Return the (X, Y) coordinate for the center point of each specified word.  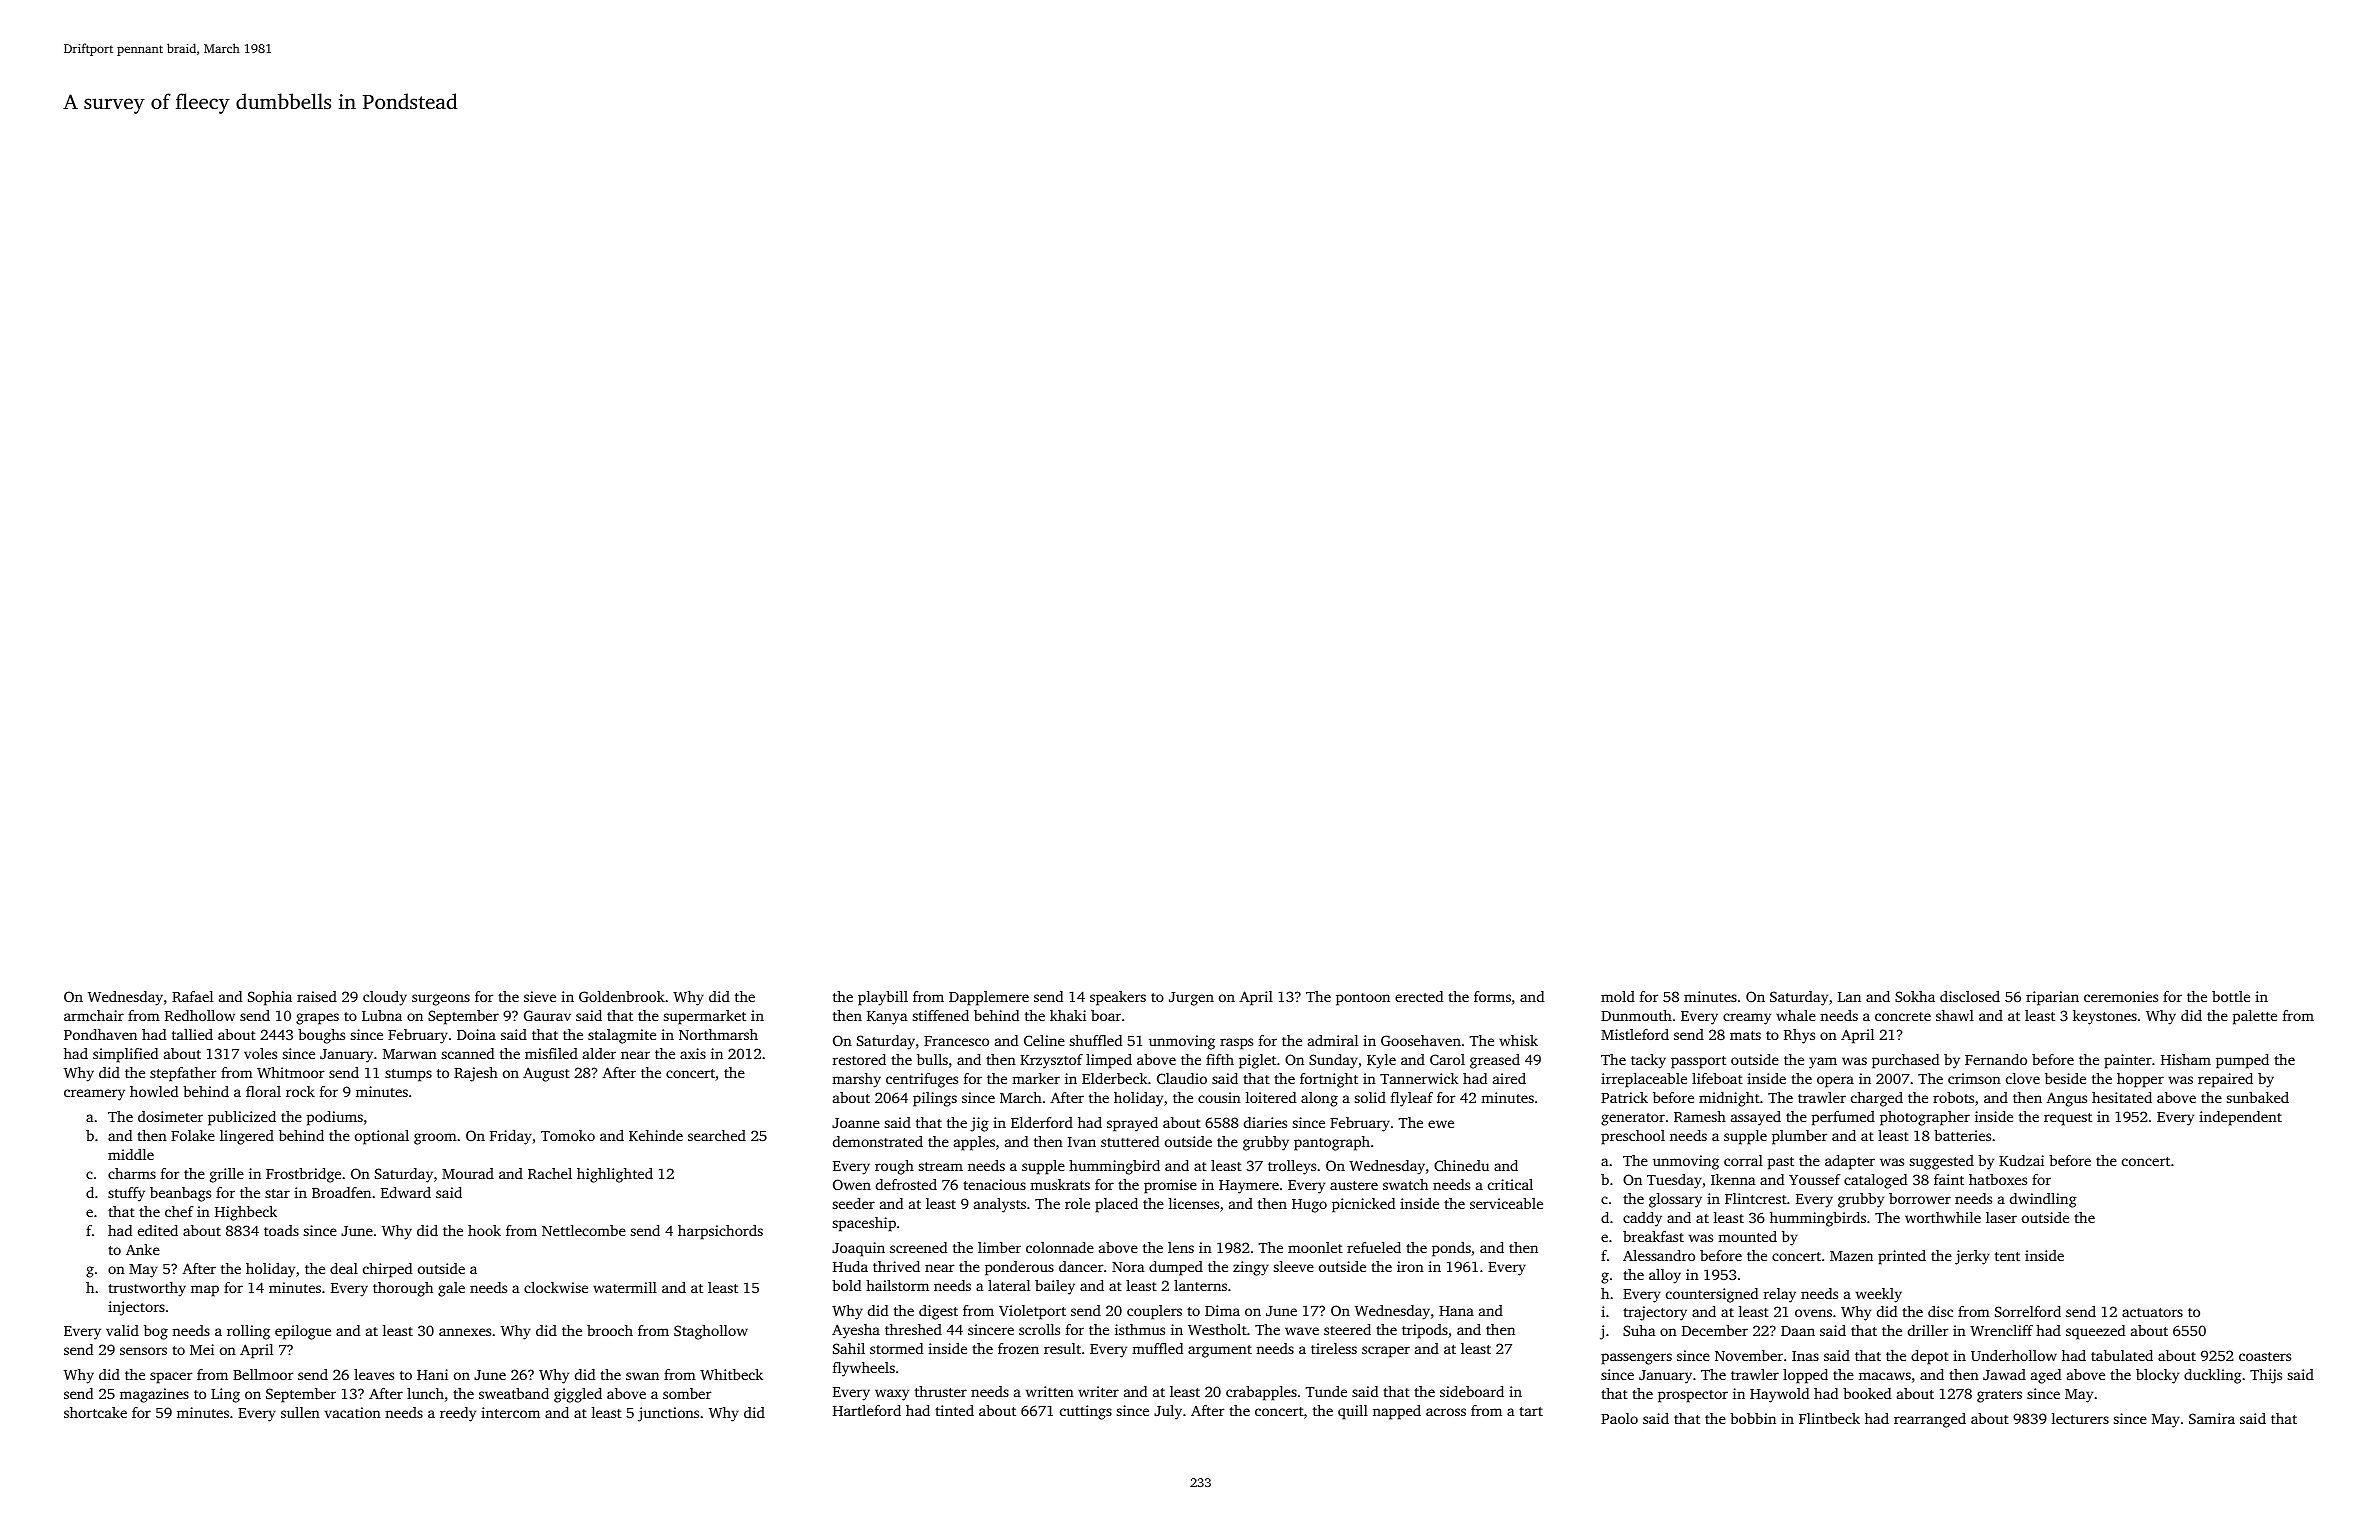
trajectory (1655, 1313)
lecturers (2080, 1418)
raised (317, 996)
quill (1353, 1412)
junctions (668, 1414)
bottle (2231, 996)
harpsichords (720, 1232)
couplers (1154, 1312)
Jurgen (1191, 999)
